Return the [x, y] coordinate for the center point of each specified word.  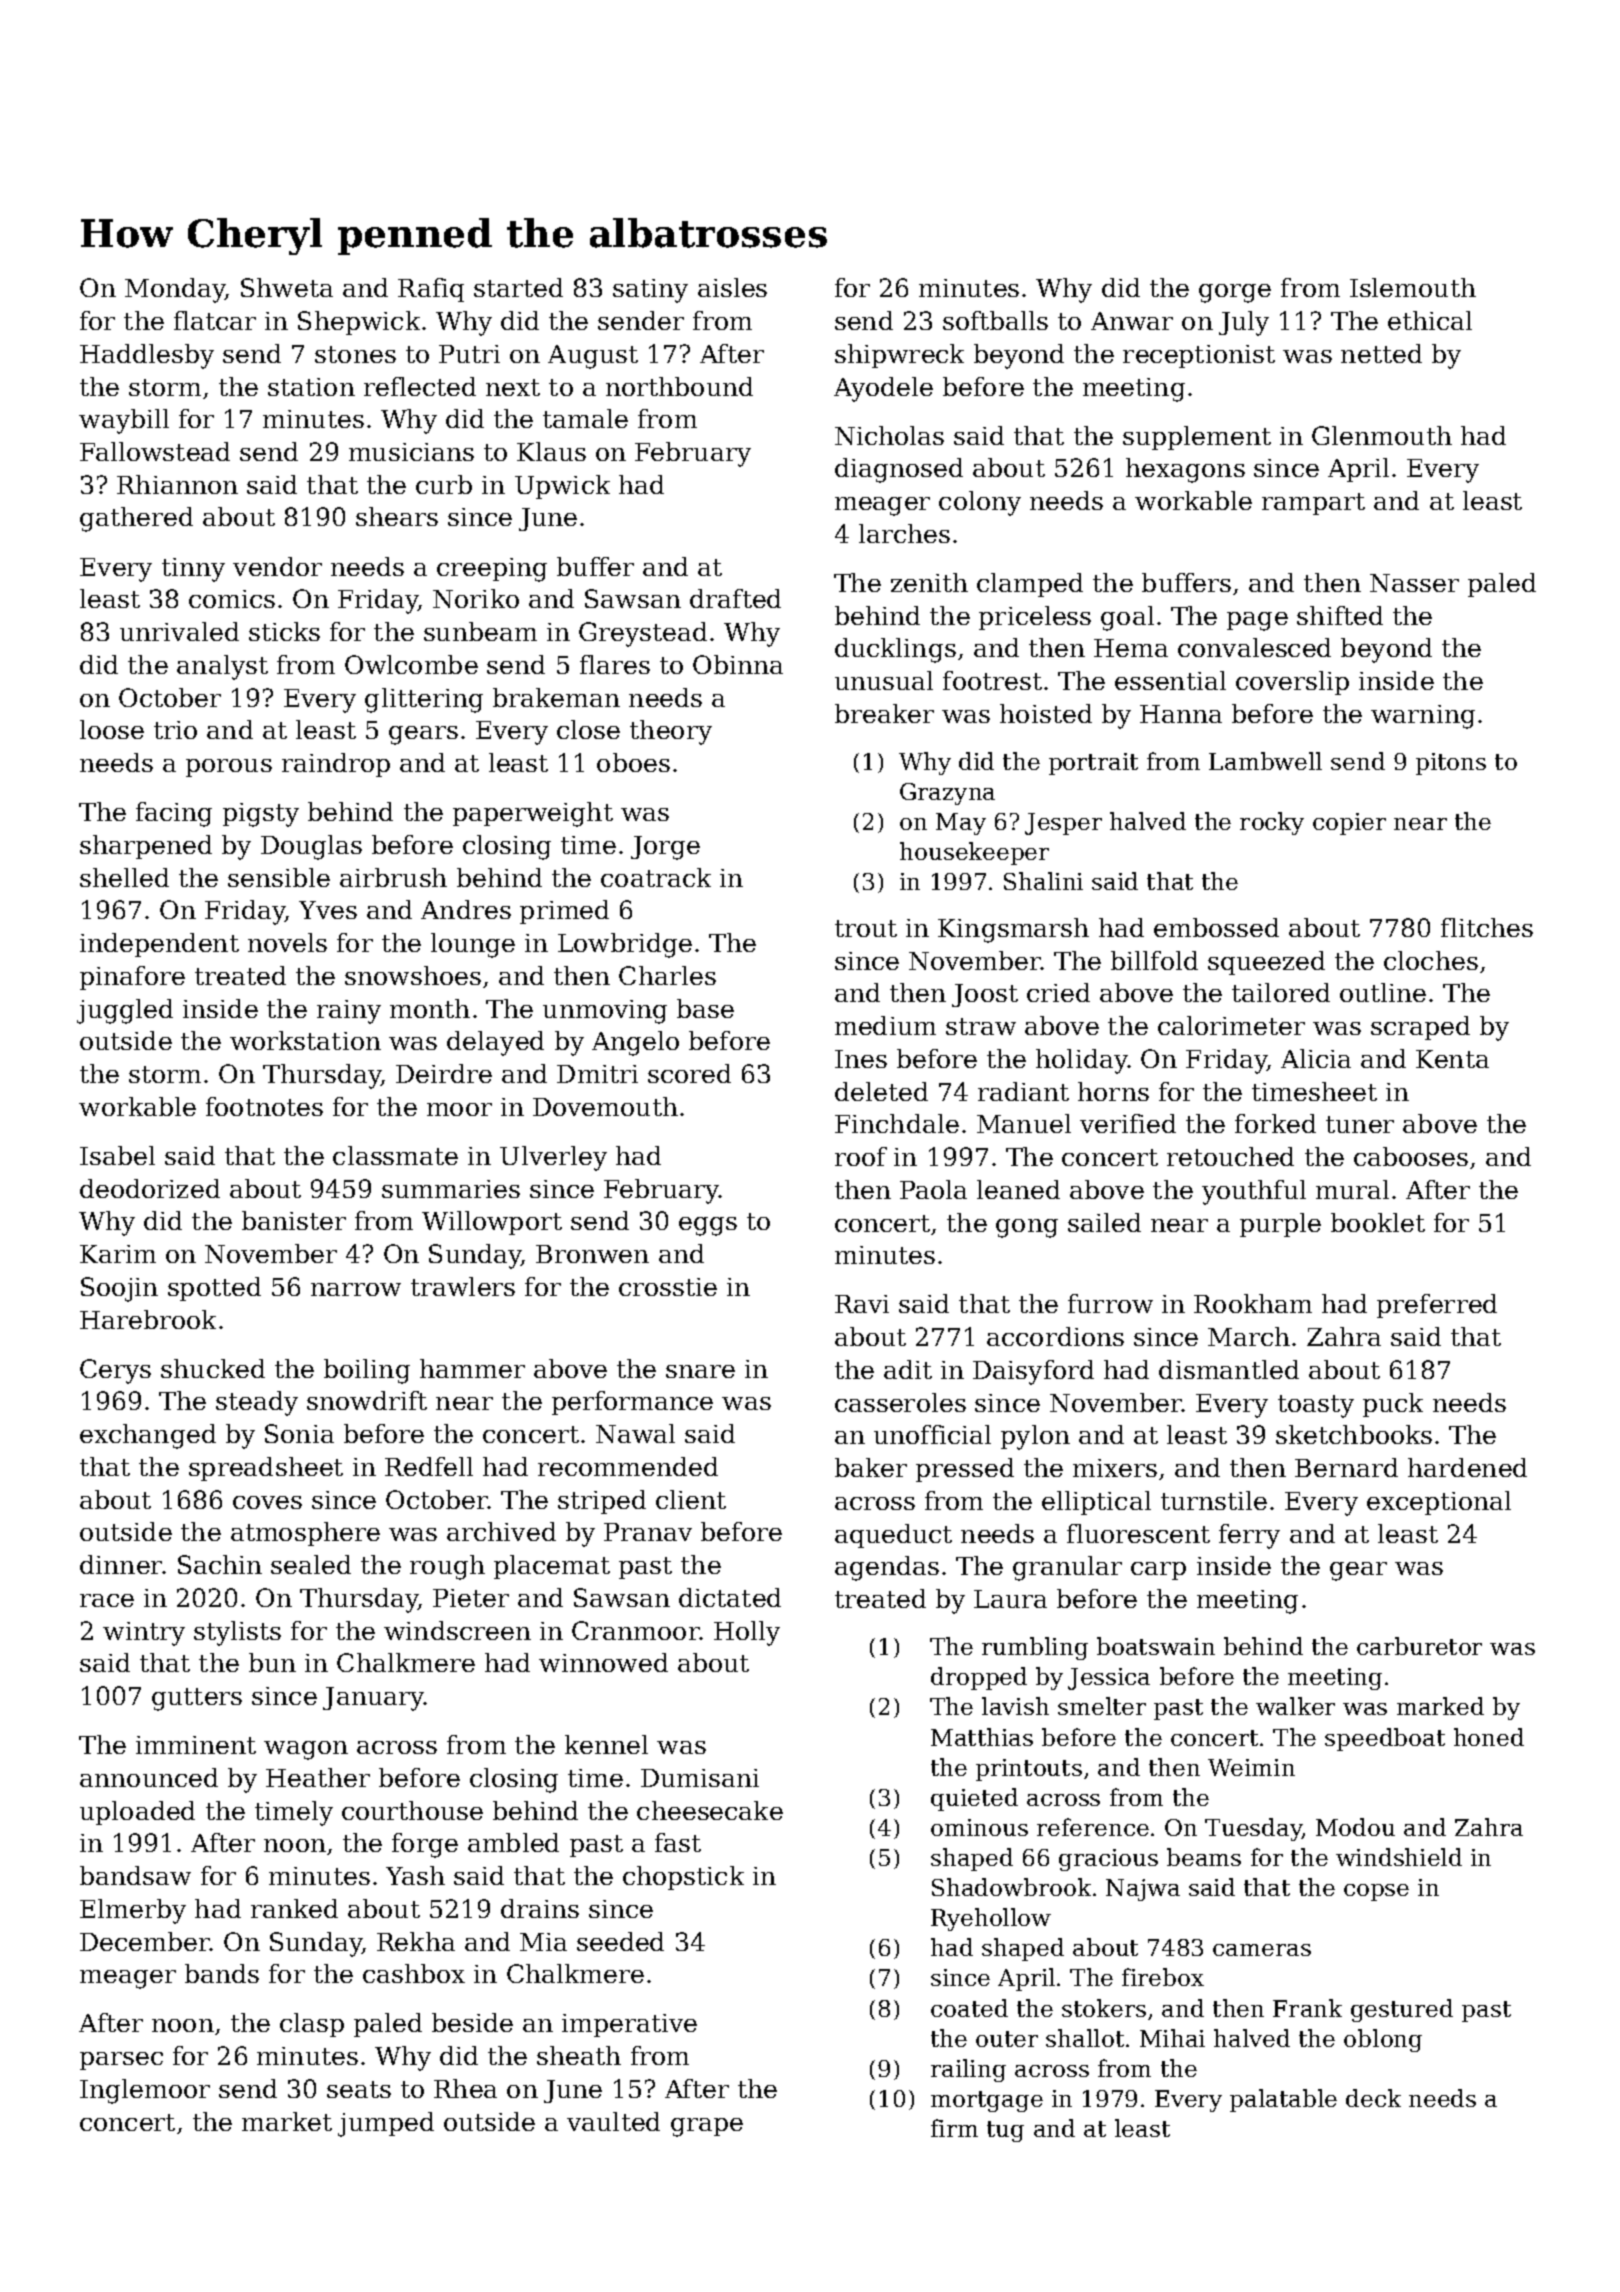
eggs [708, 1226]
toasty [1316, 1406]
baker [871, 1467]
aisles [732, 287]
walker [1295, 1706]
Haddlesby [147, 356]
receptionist [1199, 356]
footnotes [264, 1106]
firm [954, 2128]
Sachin [220, 1564]
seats [359, 2089]
